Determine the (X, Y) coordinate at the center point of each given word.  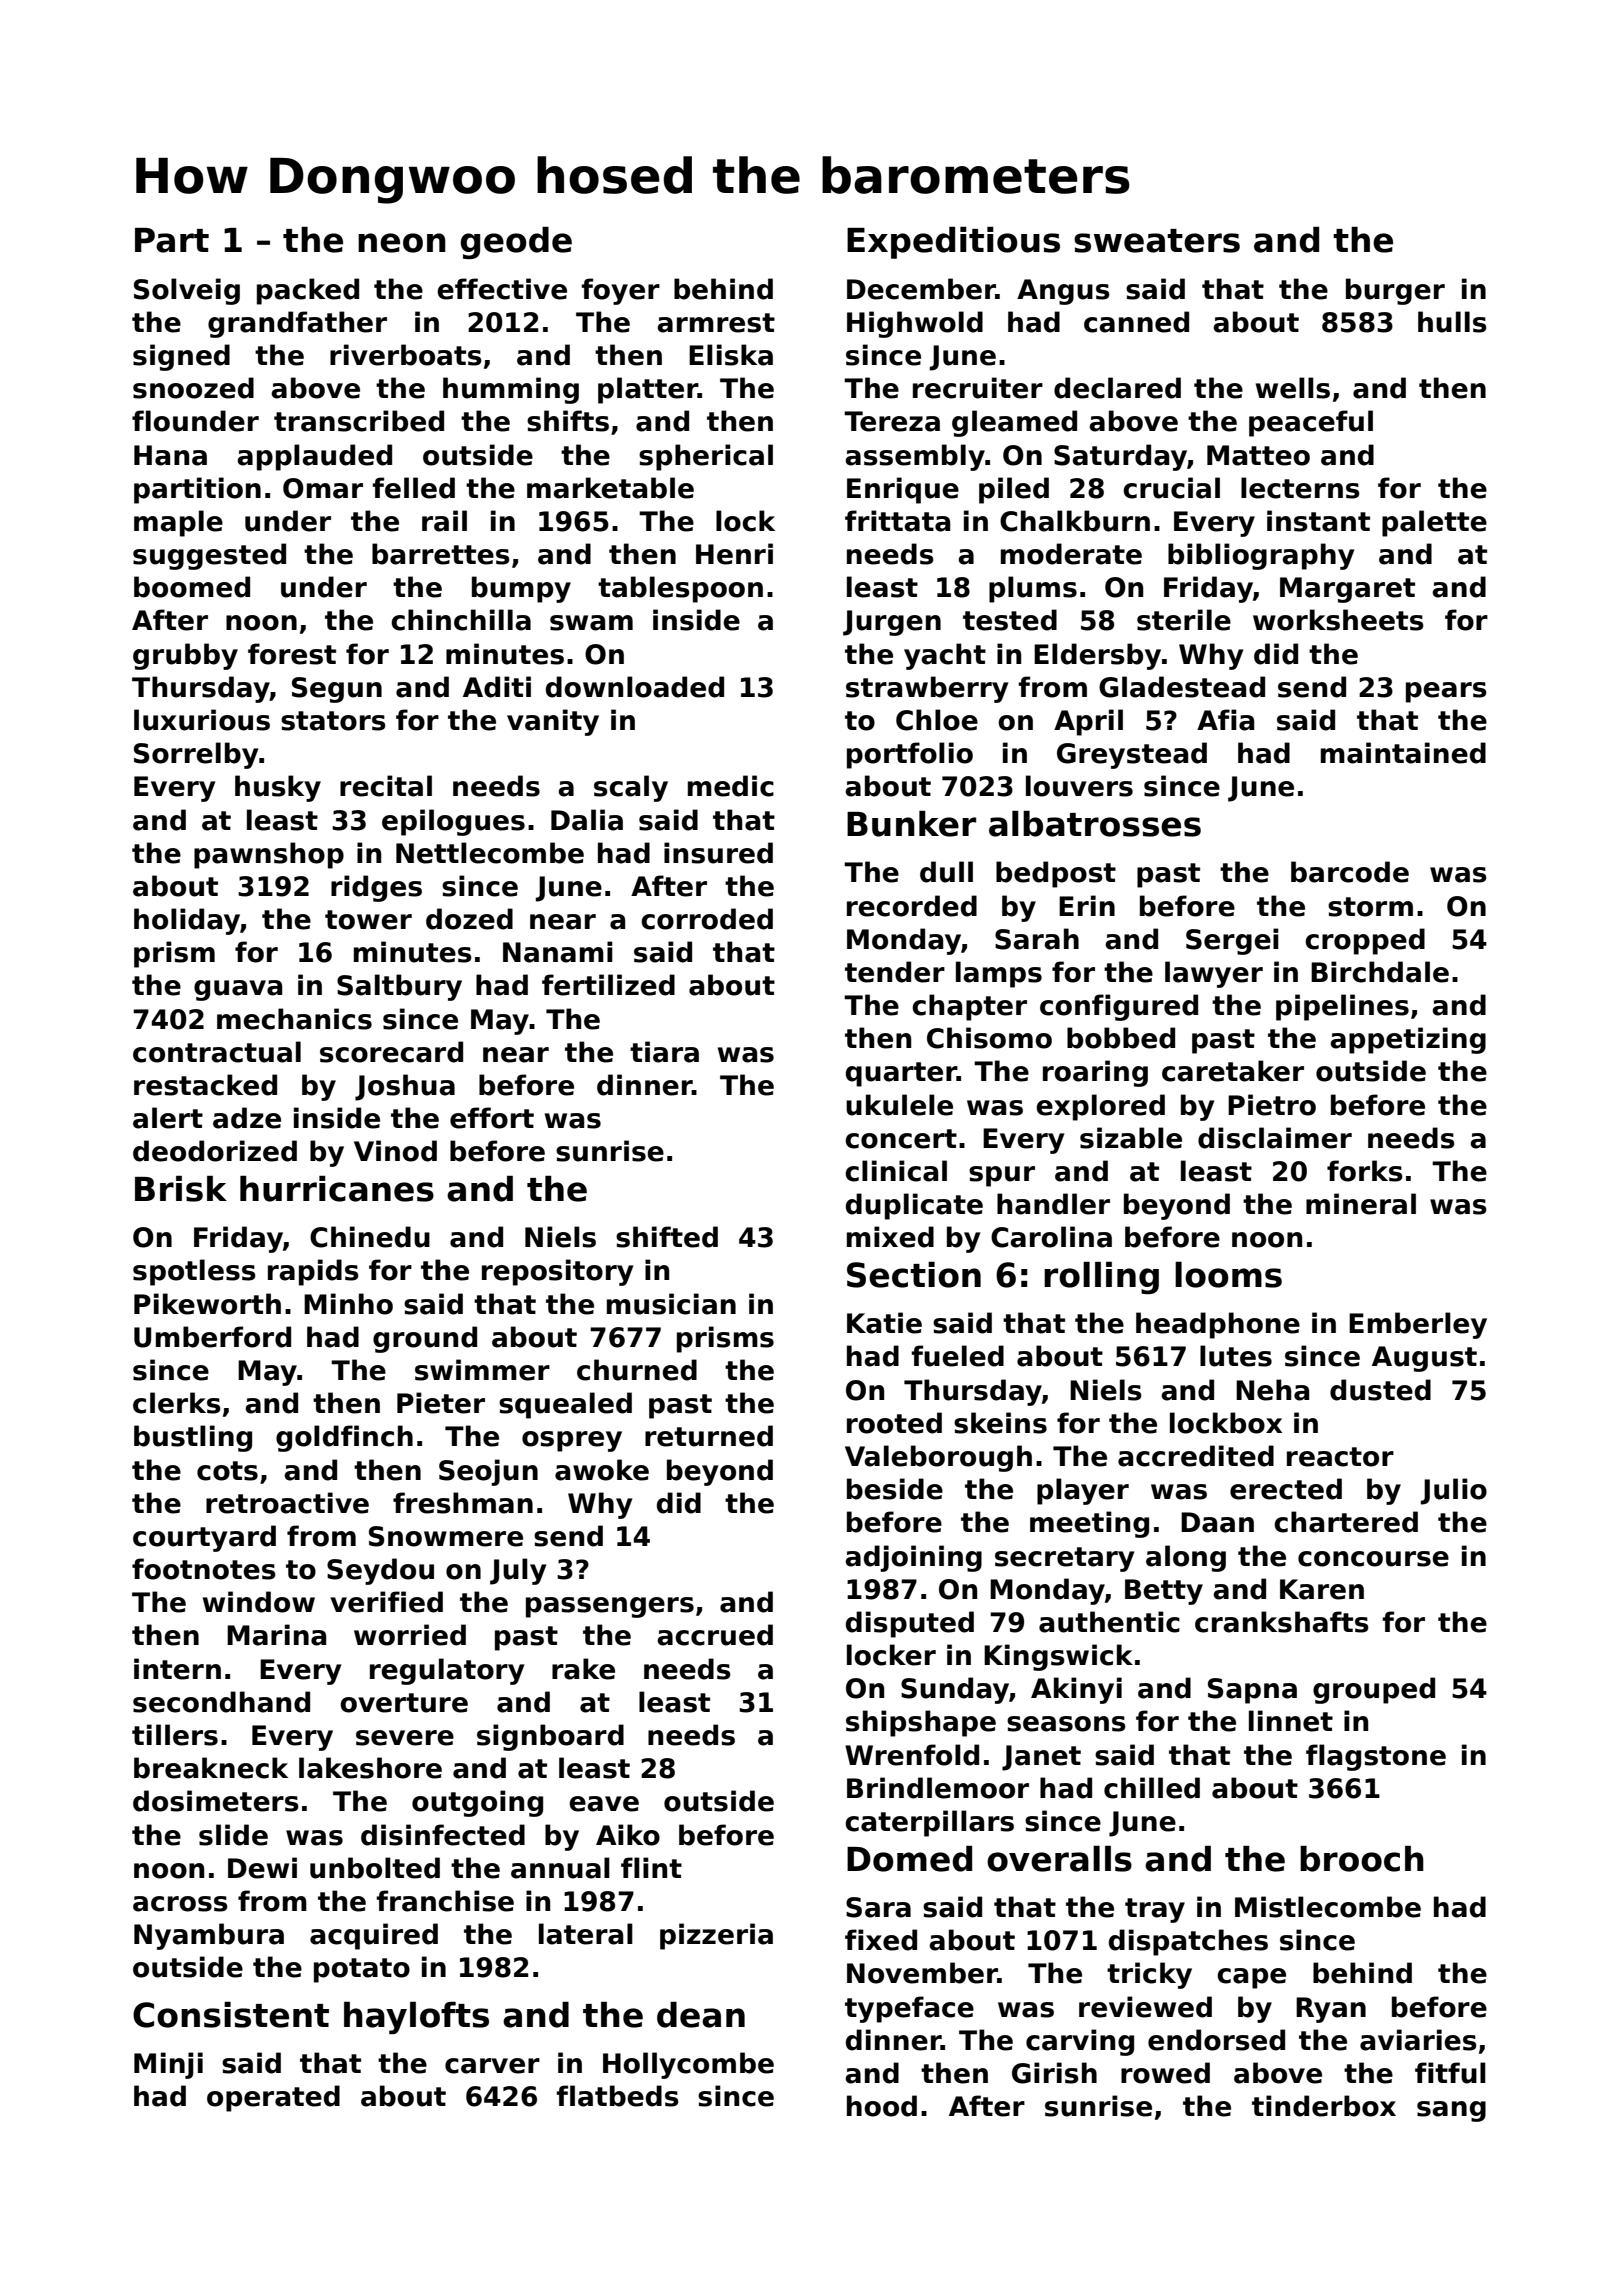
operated (273, 2098)
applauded (314, 457)
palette (1434, 523)
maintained (1403, 753)
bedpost (1056, 874)
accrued (715, 1635)
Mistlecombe (1328, 1907)
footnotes (204, 1569)
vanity (553, 722)
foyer (620, 291)
